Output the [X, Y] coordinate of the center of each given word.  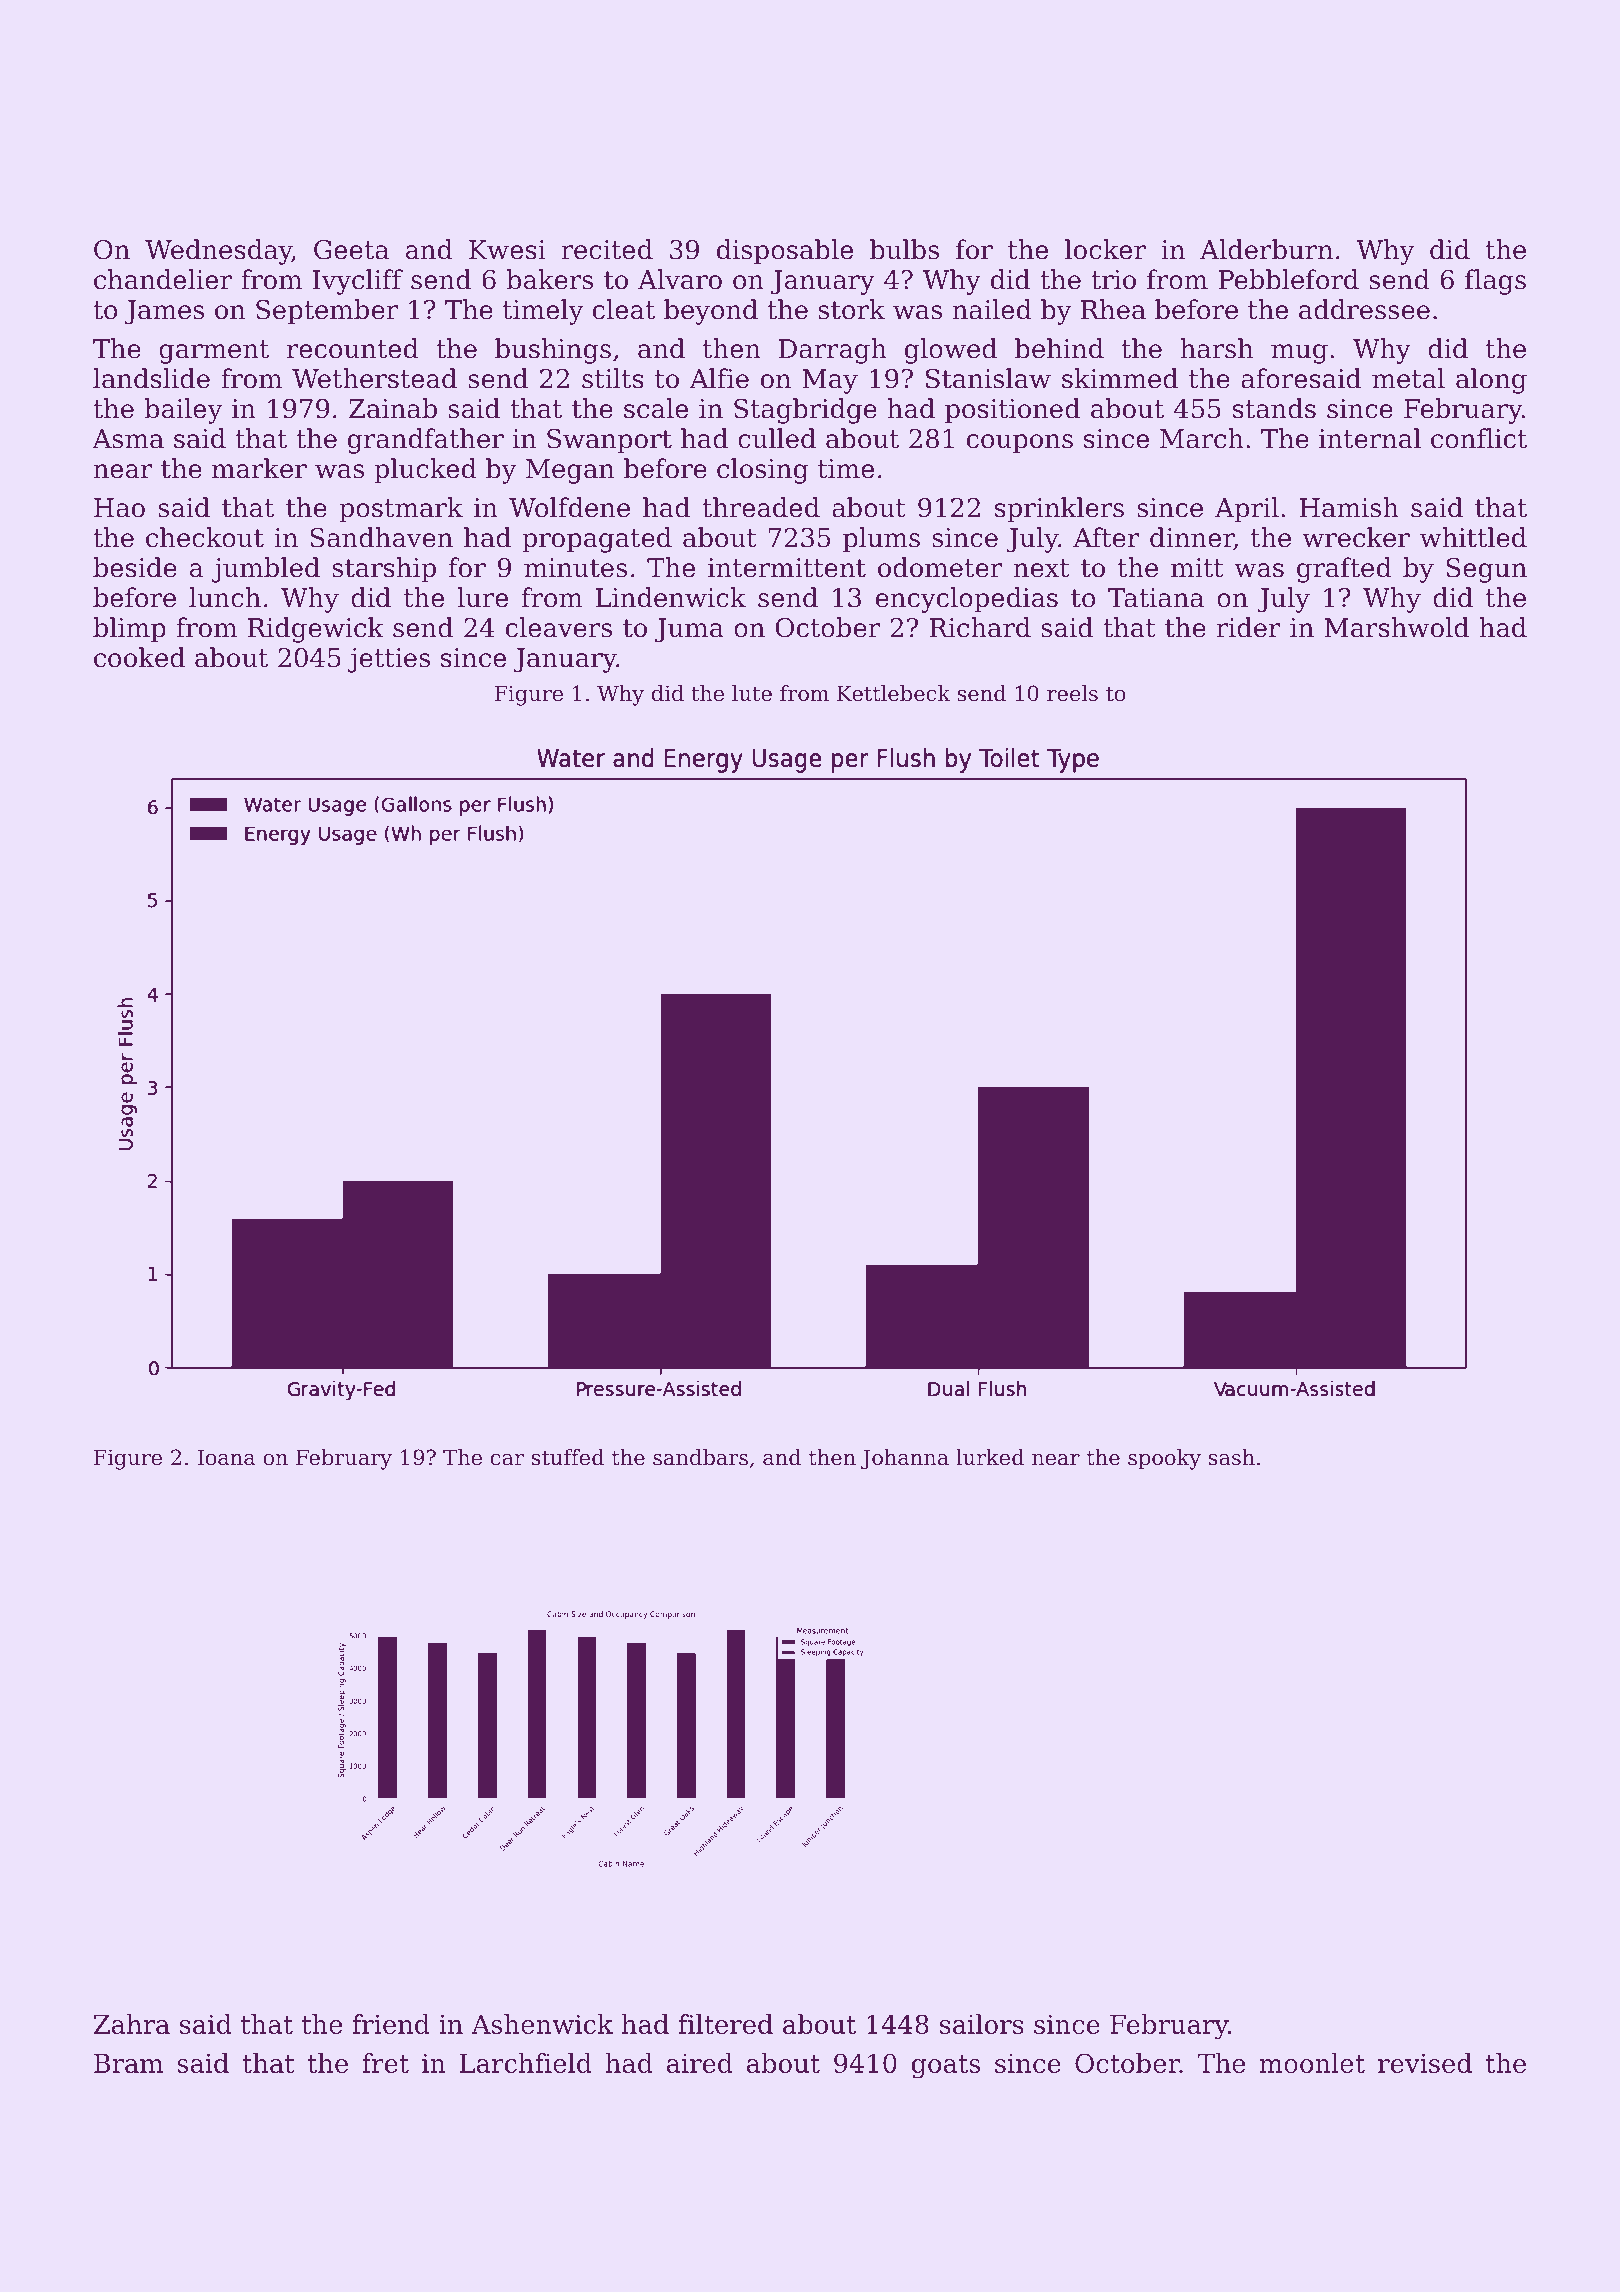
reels [1072, 693]
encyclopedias [967, 600]
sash [1232, 1457]
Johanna [905, 1459]
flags [1495, 282]
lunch [225, 597]
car [507, 1460]
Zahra [132, 2024]
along [1491, 381]
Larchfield [526, 2063]
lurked [990, 1457]
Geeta [351, 250]
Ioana [226, 1457]
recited [607, 249]
